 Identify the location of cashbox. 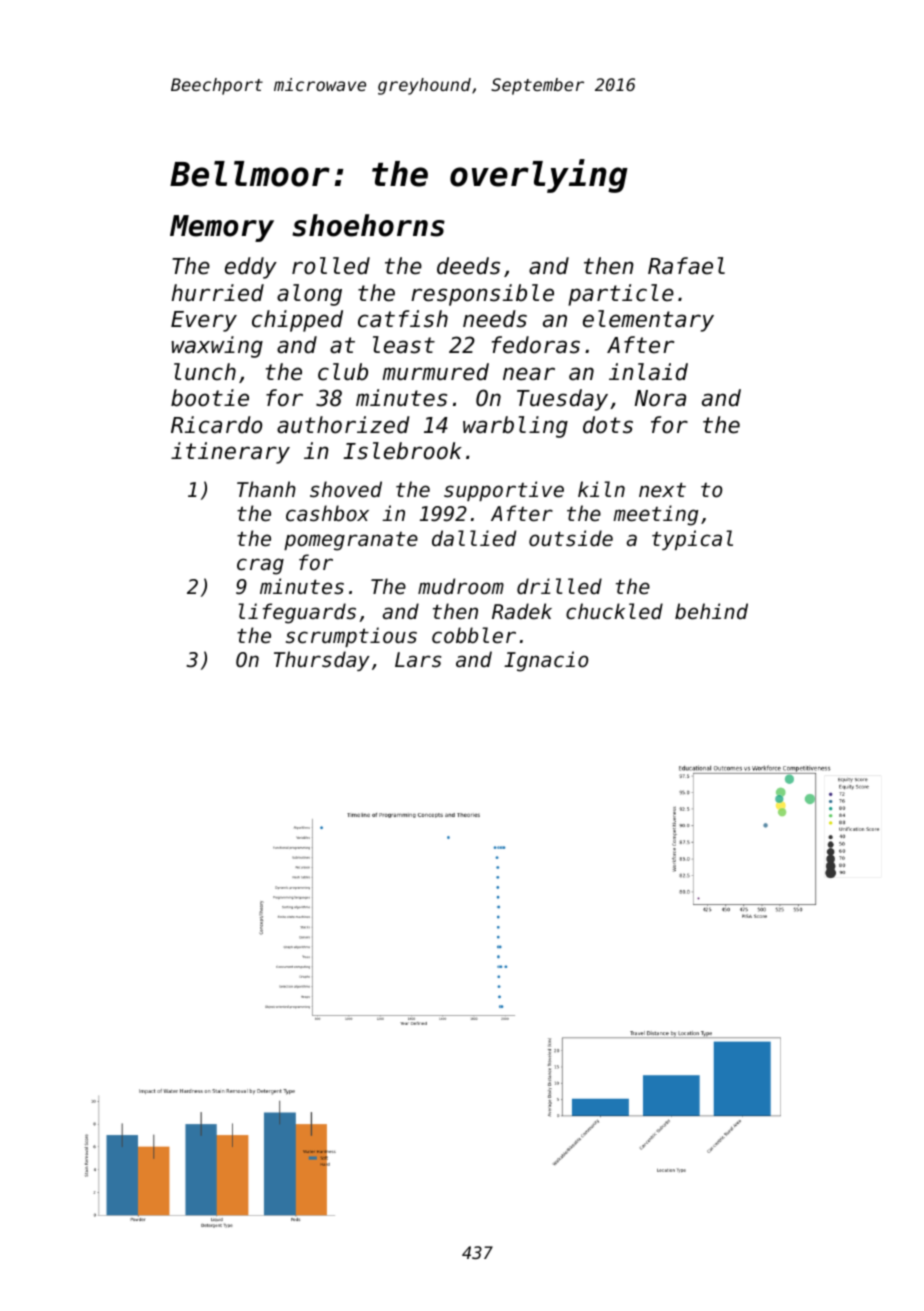
(327, 513).
